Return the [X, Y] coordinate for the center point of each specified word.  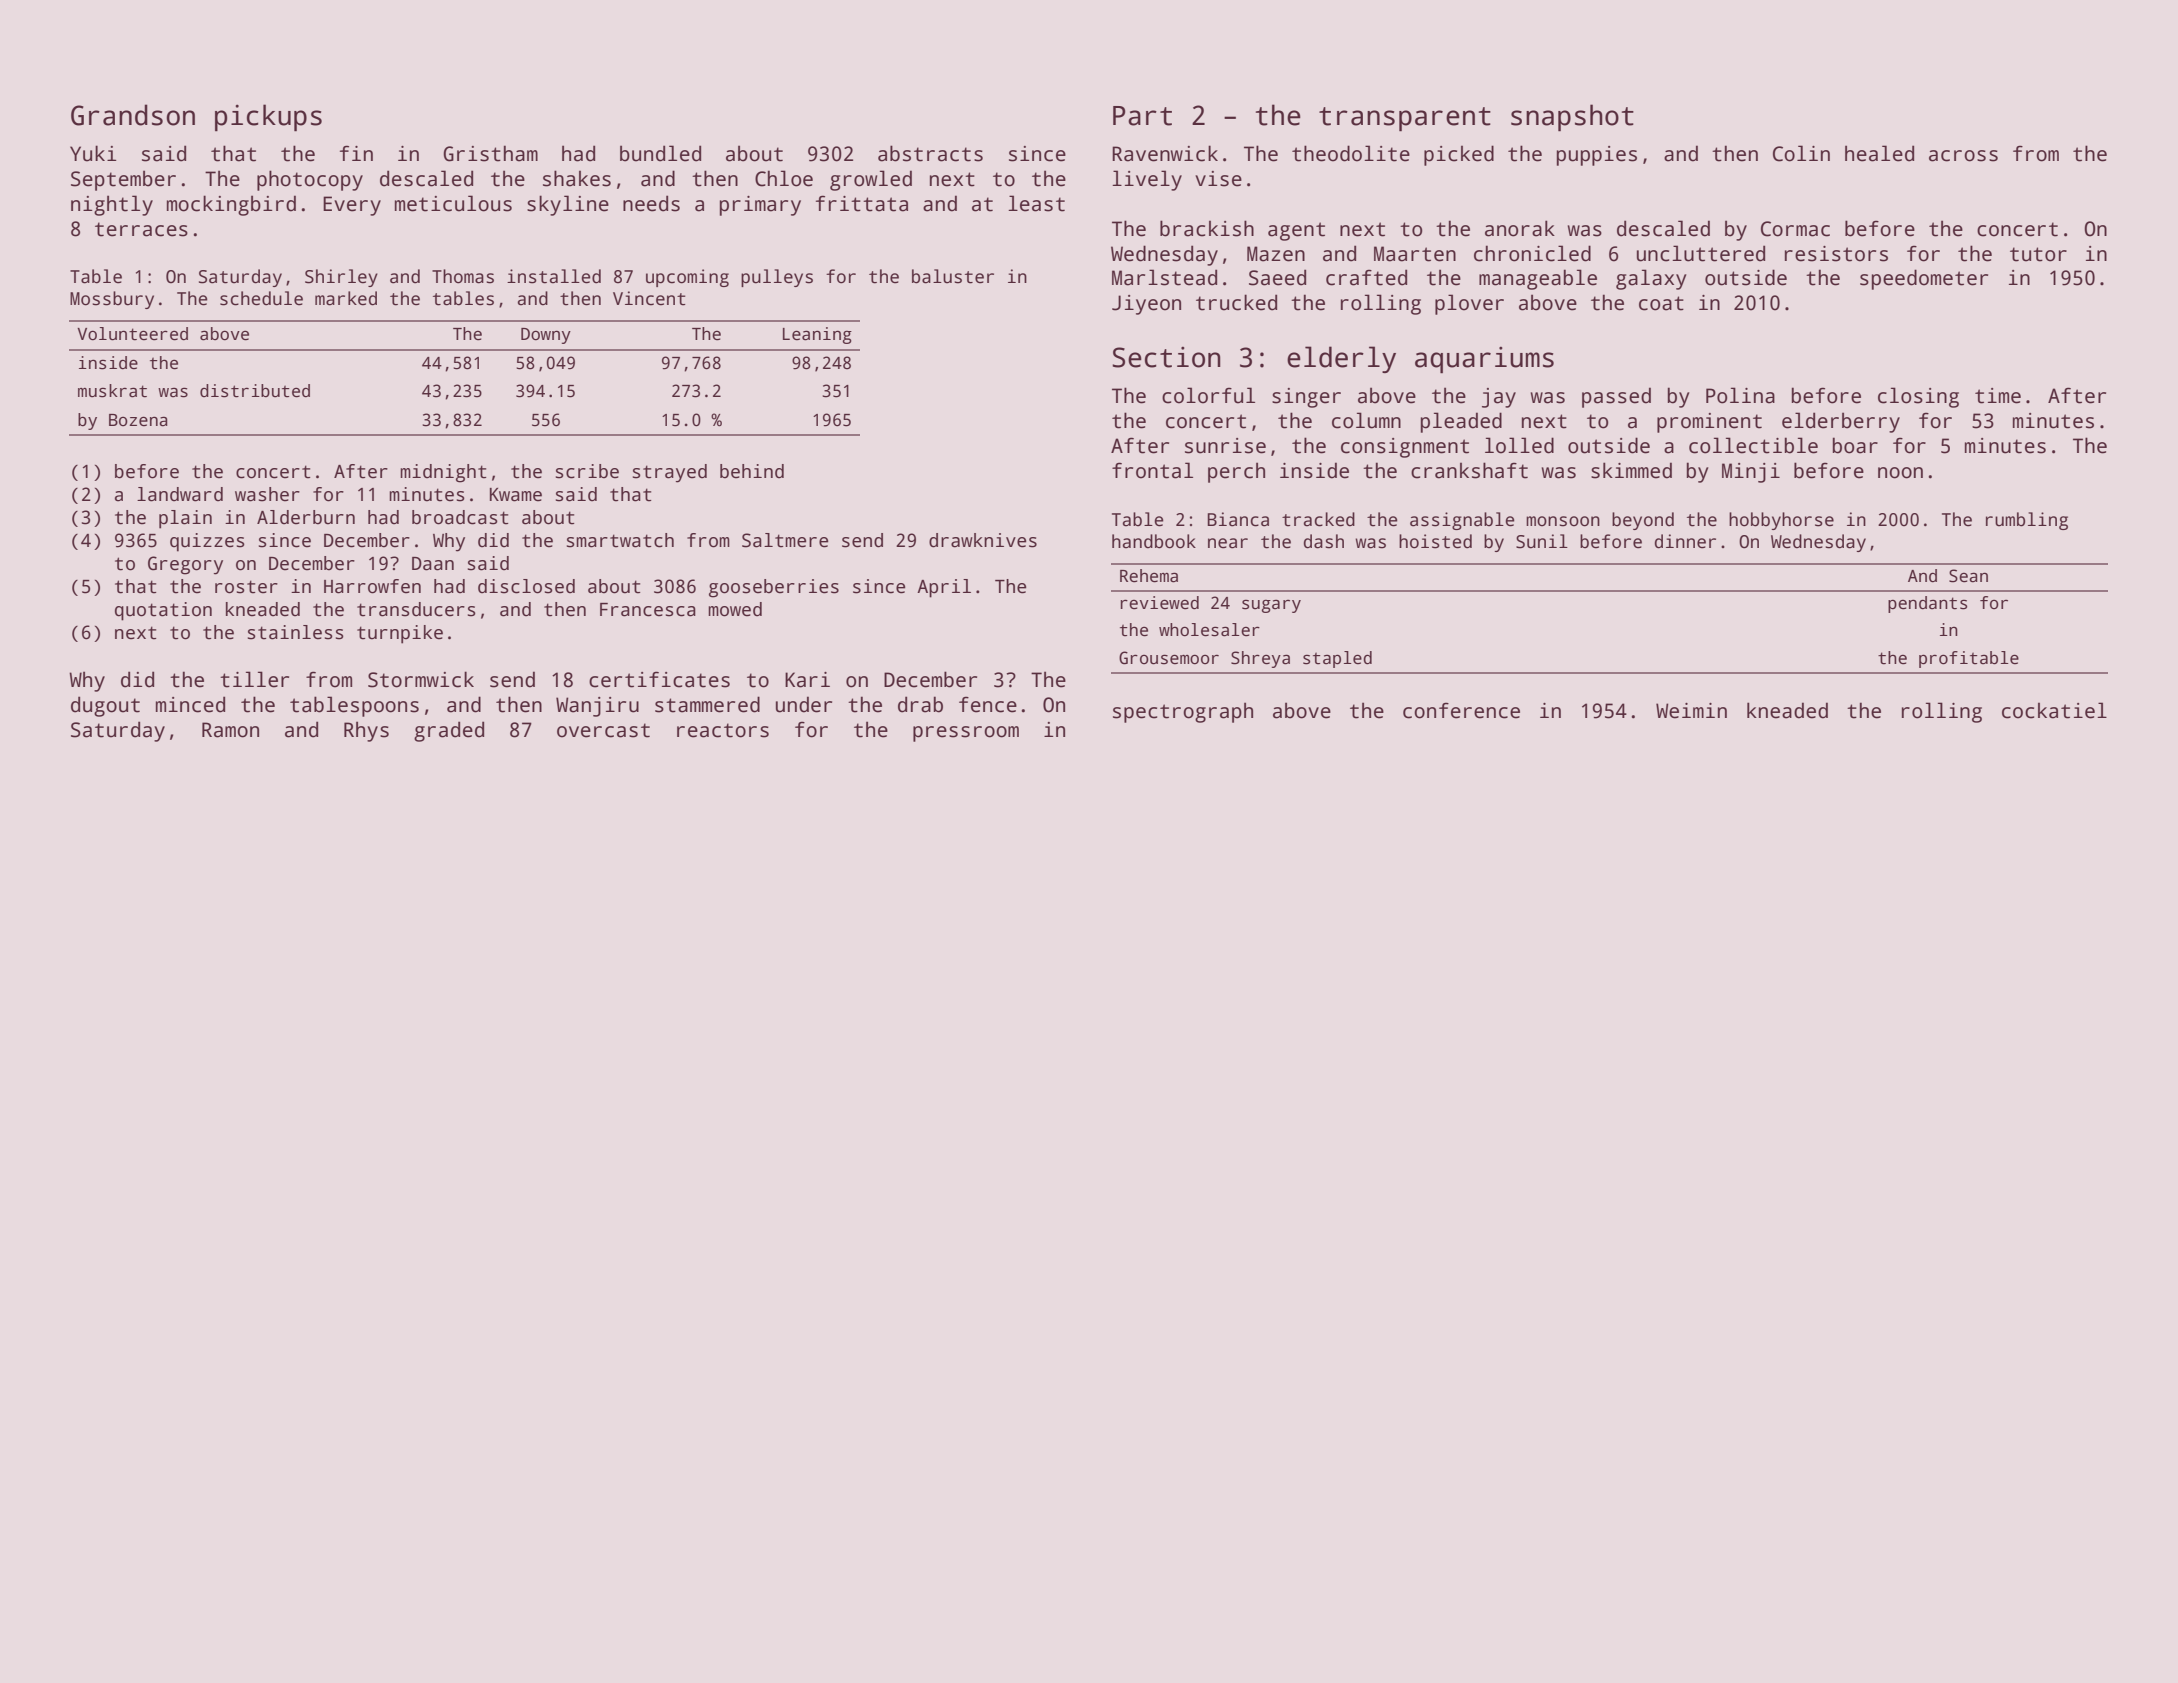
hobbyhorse [1781, 521]
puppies [1597, 156]
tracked [1318, 519]
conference [1461, 710]
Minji [1751, 473]
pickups [268, 118]
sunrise [1225, 446]
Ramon [230, 730]
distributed [255, 391]
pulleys [777, 278]
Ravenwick [1165, 153]
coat [1661, 303]
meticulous [453, 203]
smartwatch [620, 540]
